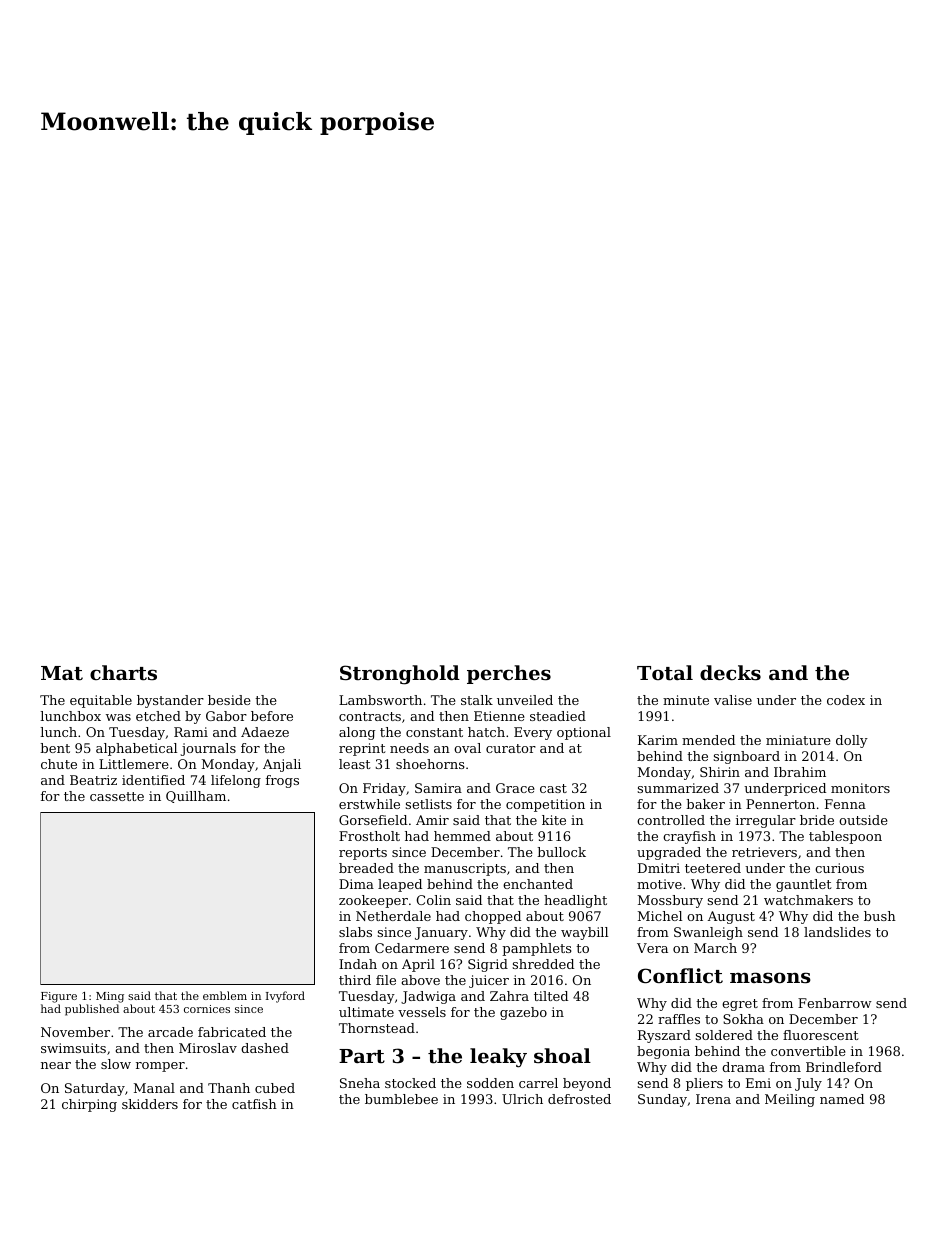 The image size is (952, 1233). What do you see at coordinates (770, 978) in the screenshot?
I see `masons` at bounding box center [770, 978].
